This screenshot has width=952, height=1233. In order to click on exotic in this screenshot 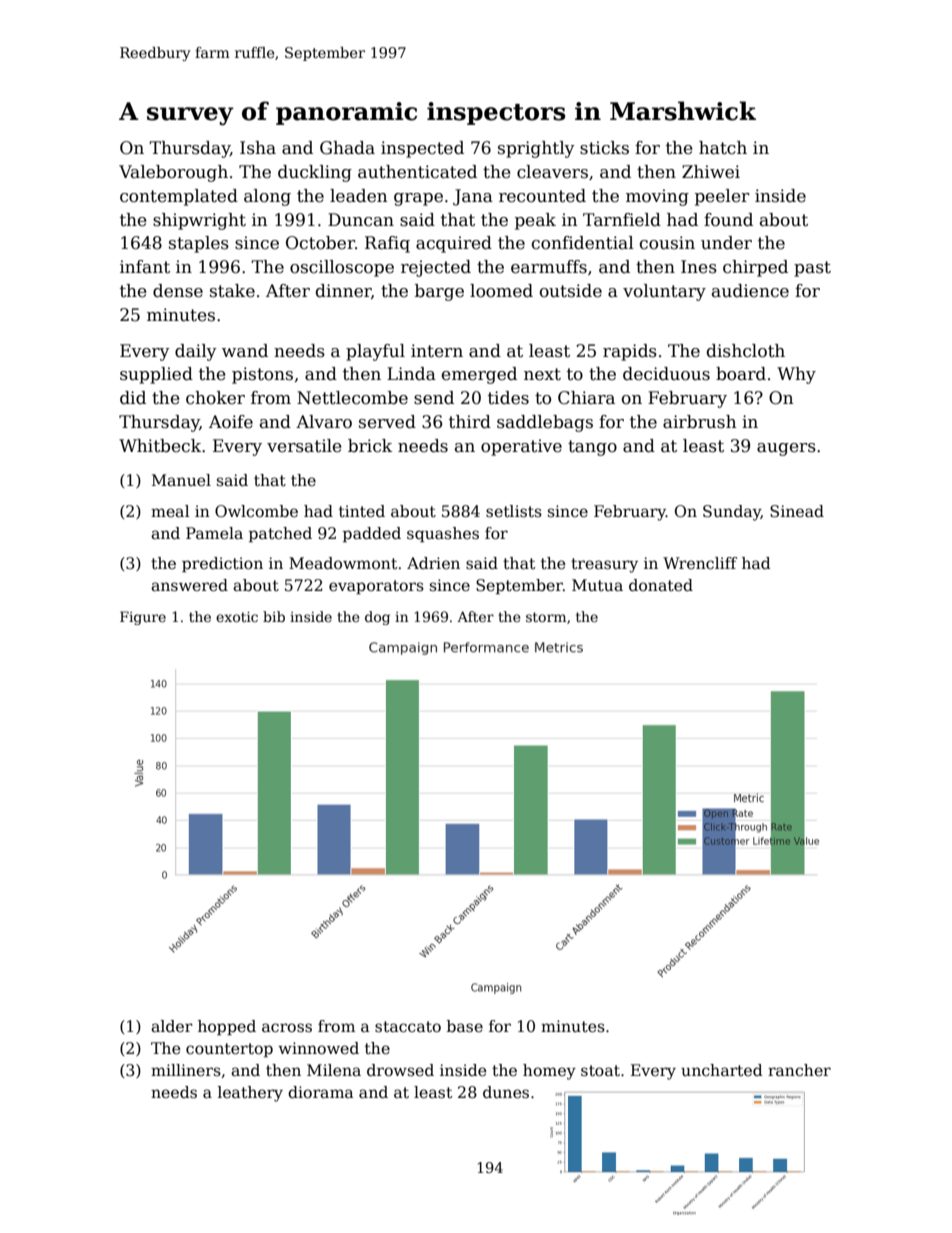, I will do `click(237, 617)`.
